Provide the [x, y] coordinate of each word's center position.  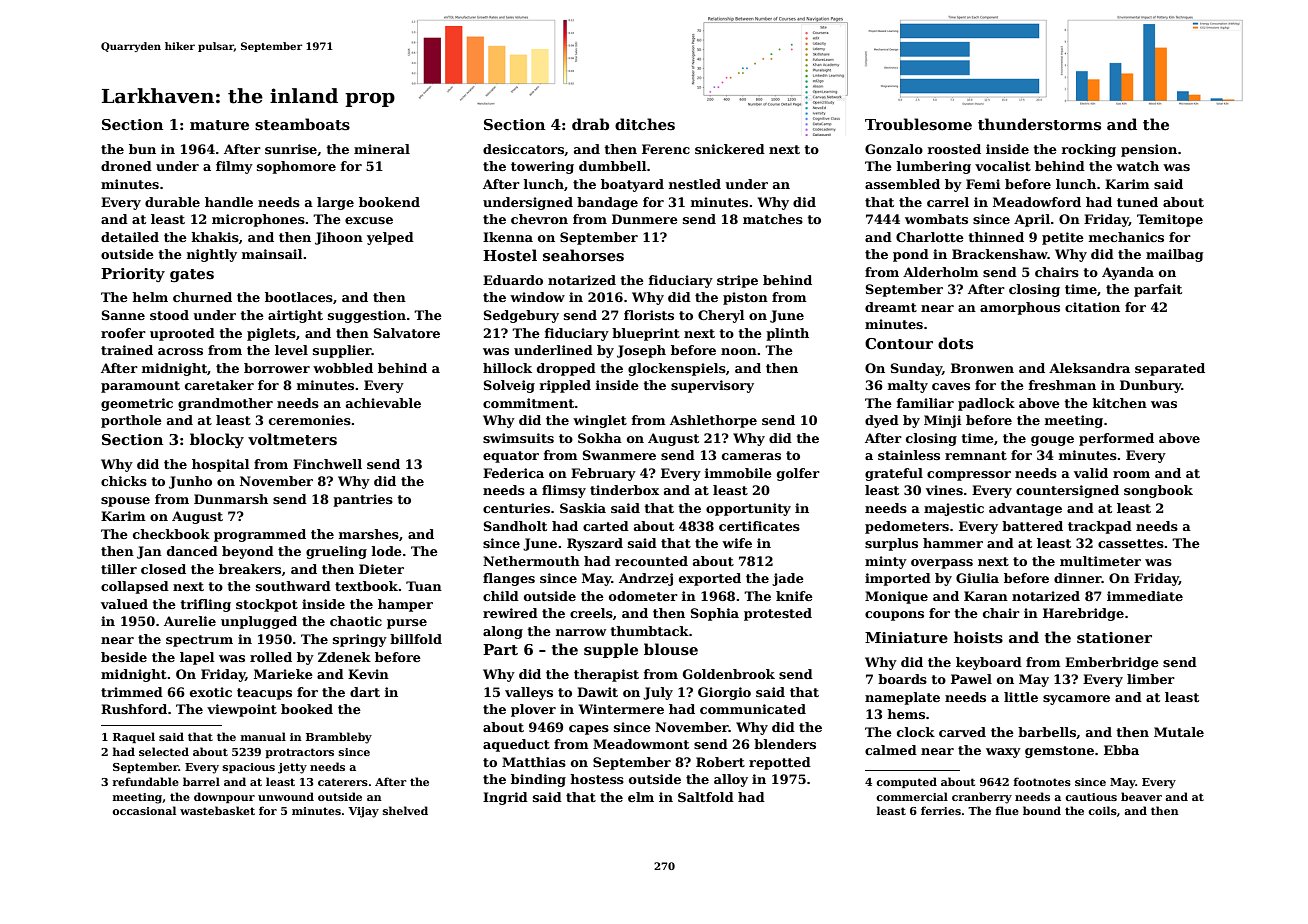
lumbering [934, 167]
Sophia [715, 614]
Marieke [283, 674]
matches [773, 219]
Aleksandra [1089, 368]
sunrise [291, 149]
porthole [131, 421]
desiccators [523, 149]
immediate [1145, 596]
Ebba [1121, 750]
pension [1149, 150]
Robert [720, 762]
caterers [343, 782]
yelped [390, 238]
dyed [882, 421]
